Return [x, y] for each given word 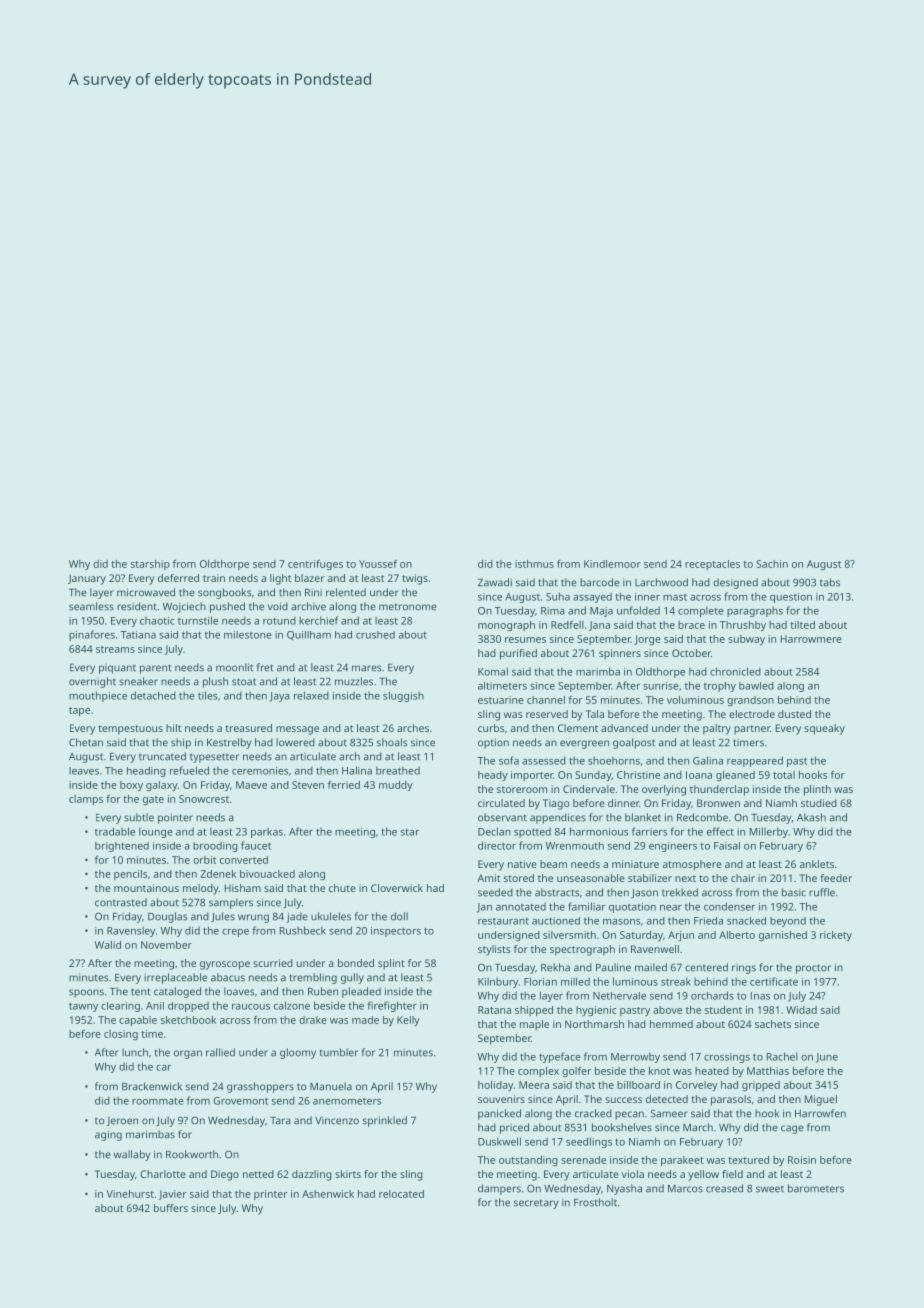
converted [244, 860]
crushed [375, 635]
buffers [171, 1208]
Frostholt [595, 1202]
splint [391, 964]
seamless [91, 606]
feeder [836, 878]
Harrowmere [811, 639]
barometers [816, 1188]
